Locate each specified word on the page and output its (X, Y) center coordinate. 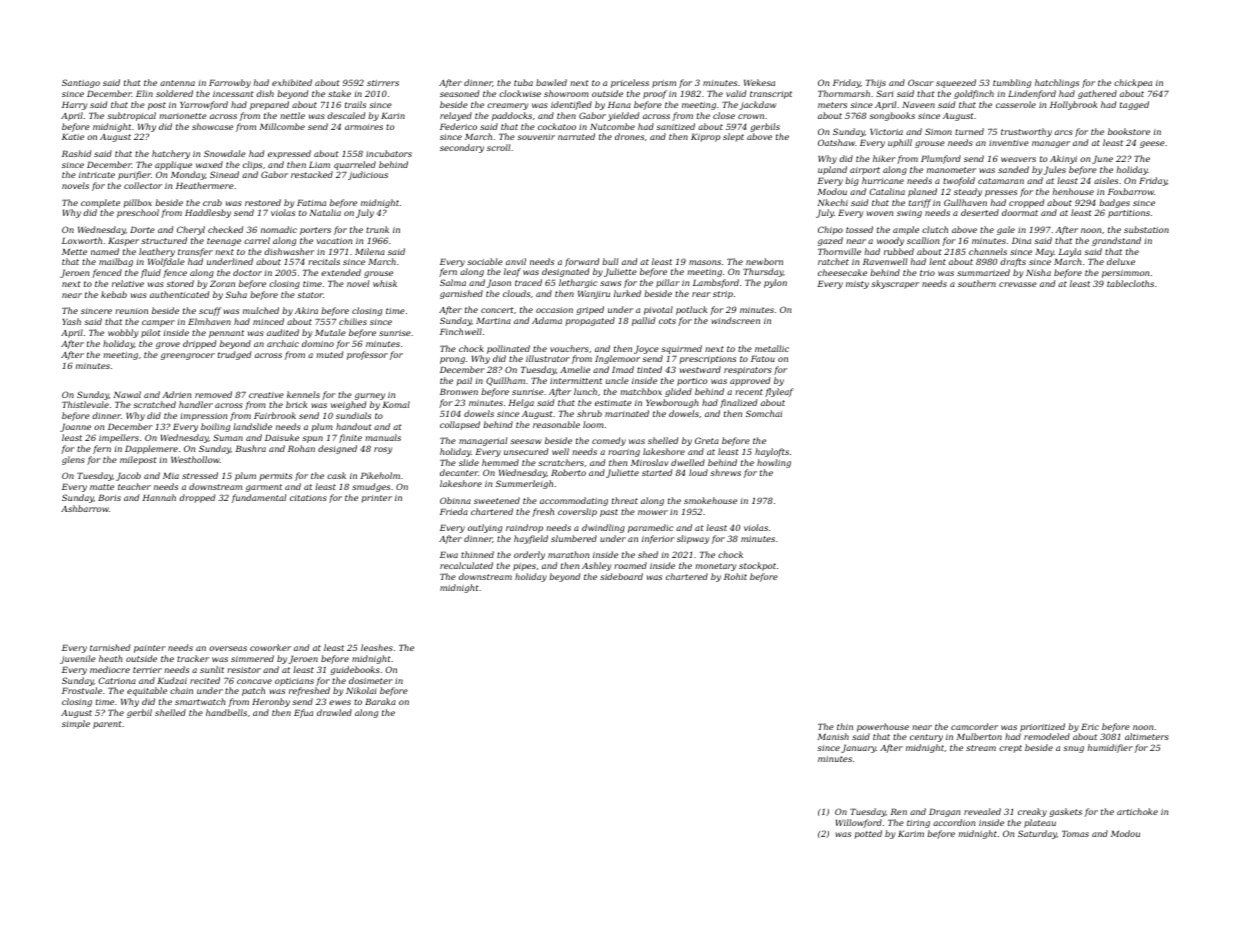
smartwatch (200, 701)
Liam (319, 165)
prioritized (1042, 727)
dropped (197, 498)
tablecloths (1130, 283)
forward (582, 262)
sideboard (621, 576)
